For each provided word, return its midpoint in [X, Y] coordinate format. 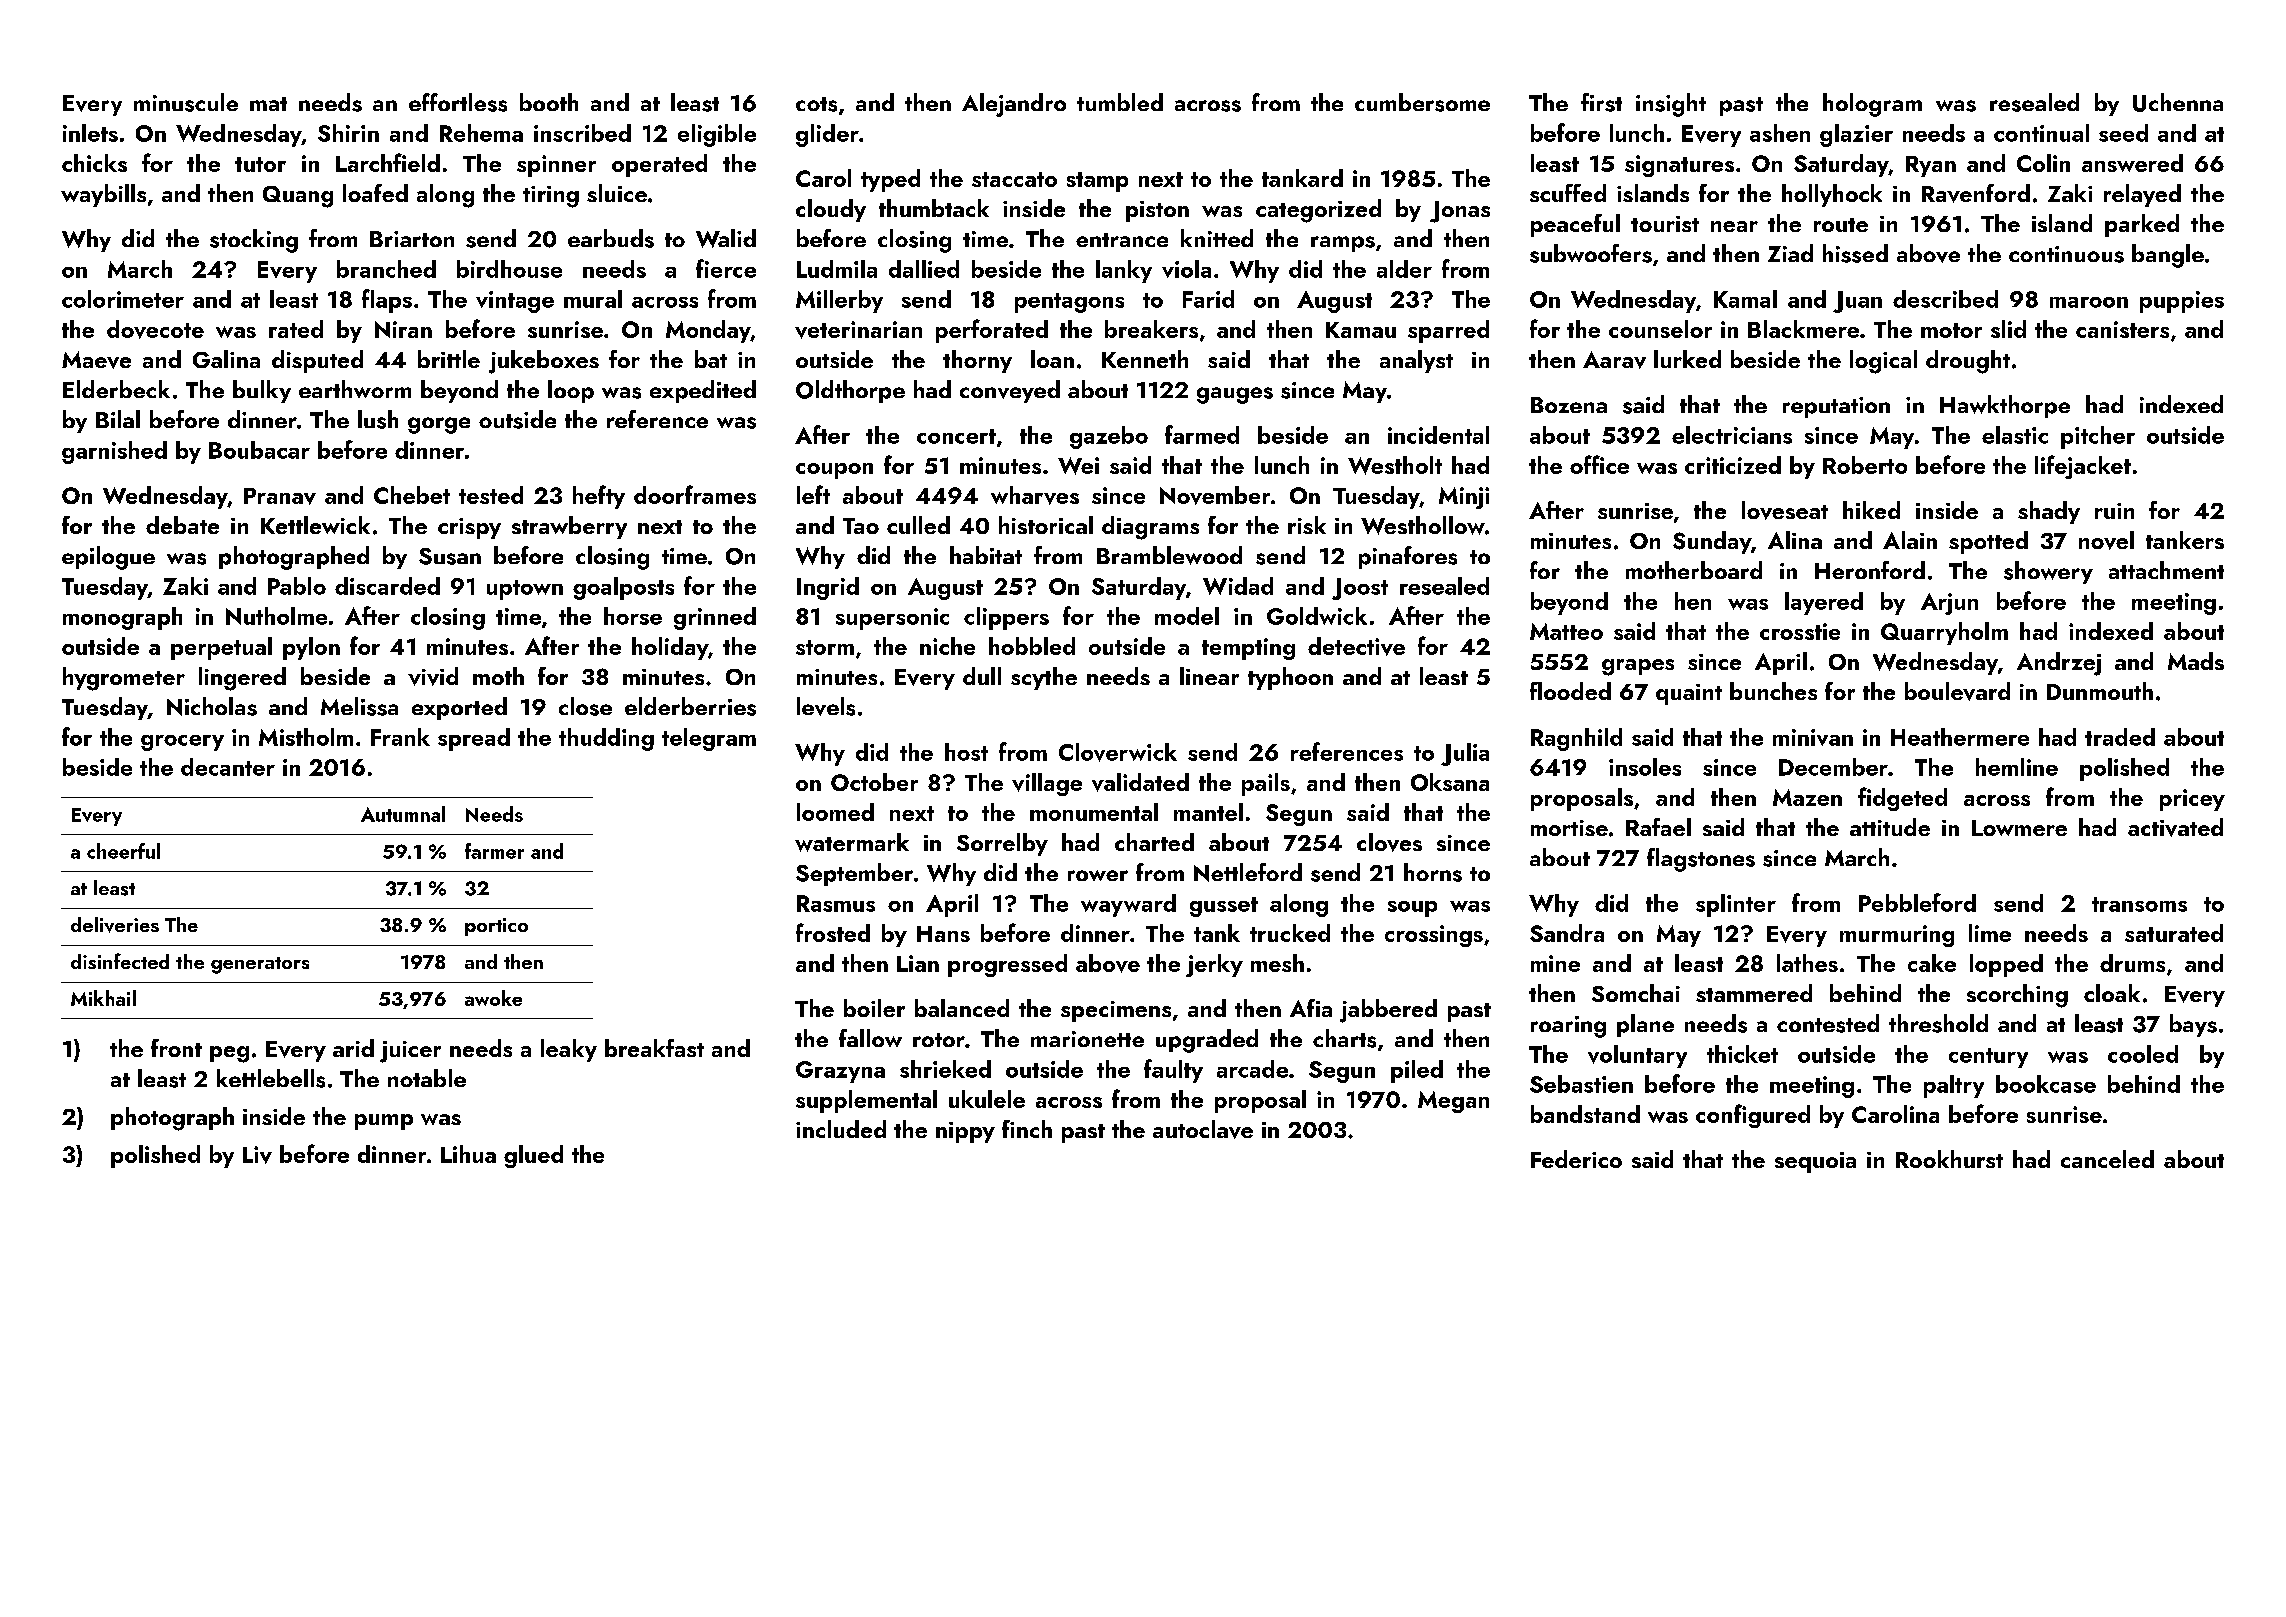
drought [1968, 362]
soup [1412, 909]
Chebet [412, 495]
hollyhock [1832, 195]
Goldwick [1317, 616]
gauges [1235, 395]
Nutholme [276, 616]
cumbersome [1422, 102]
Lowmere [2019, 828]
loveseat [1785, 510]
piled [1417, 1071]
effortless [458, 102]
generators [260, 965]
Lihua [468, 1154]
